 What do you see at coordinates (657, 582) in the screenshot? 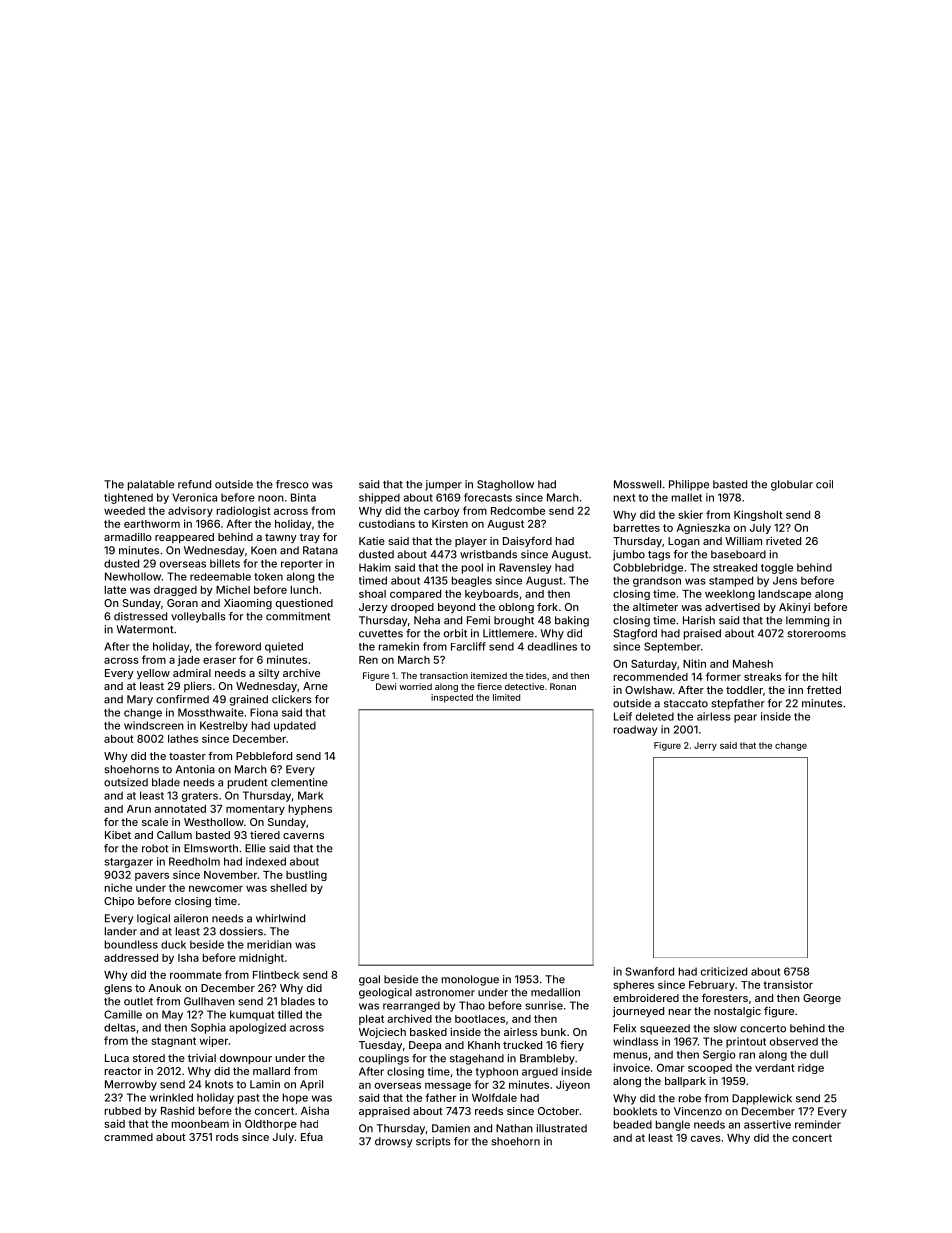
I see `grandson` at bounding box center [657, 582].
